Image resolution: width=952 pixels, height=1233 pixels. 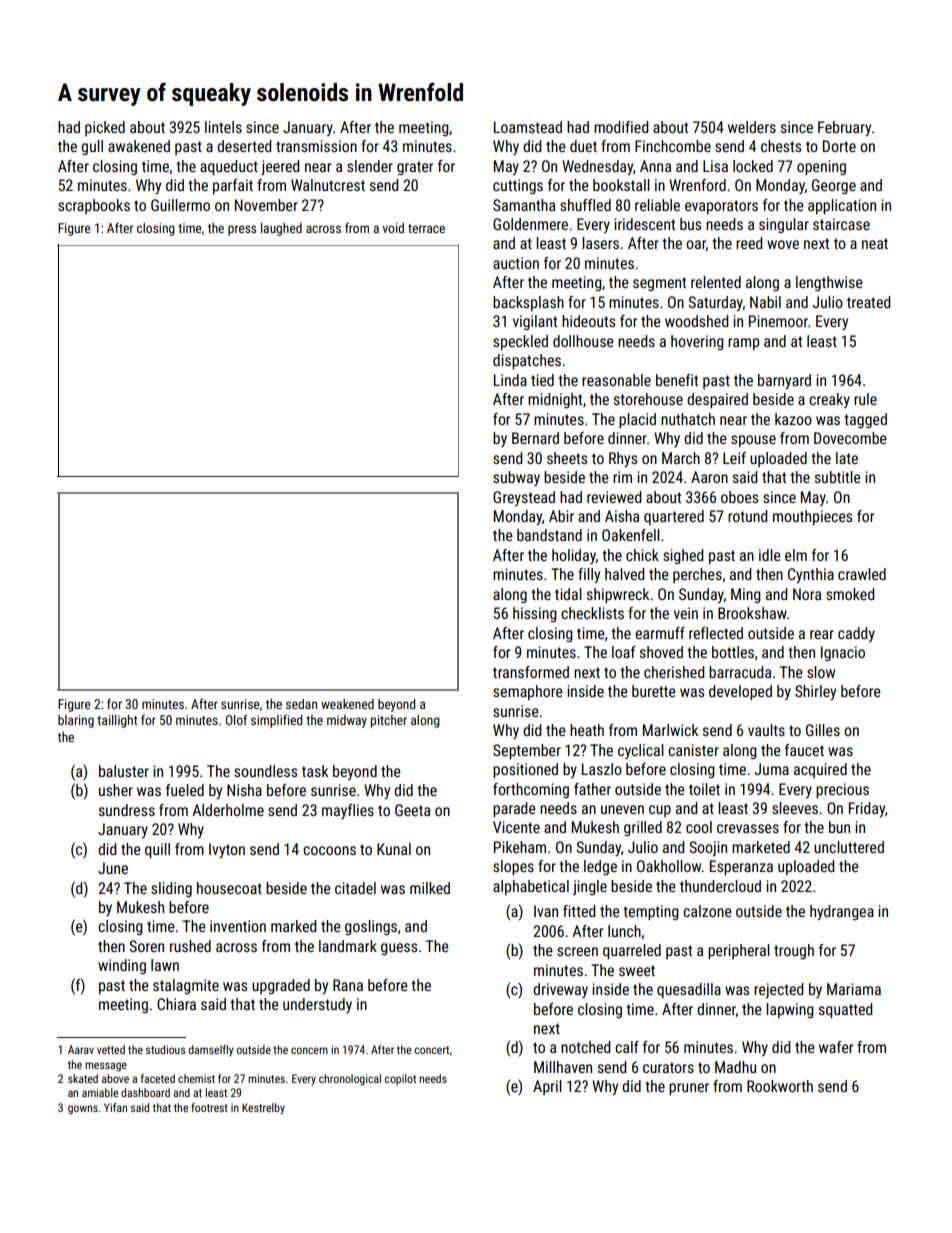 I want to click on Kestrelby, so click(x=263, y=1109).
